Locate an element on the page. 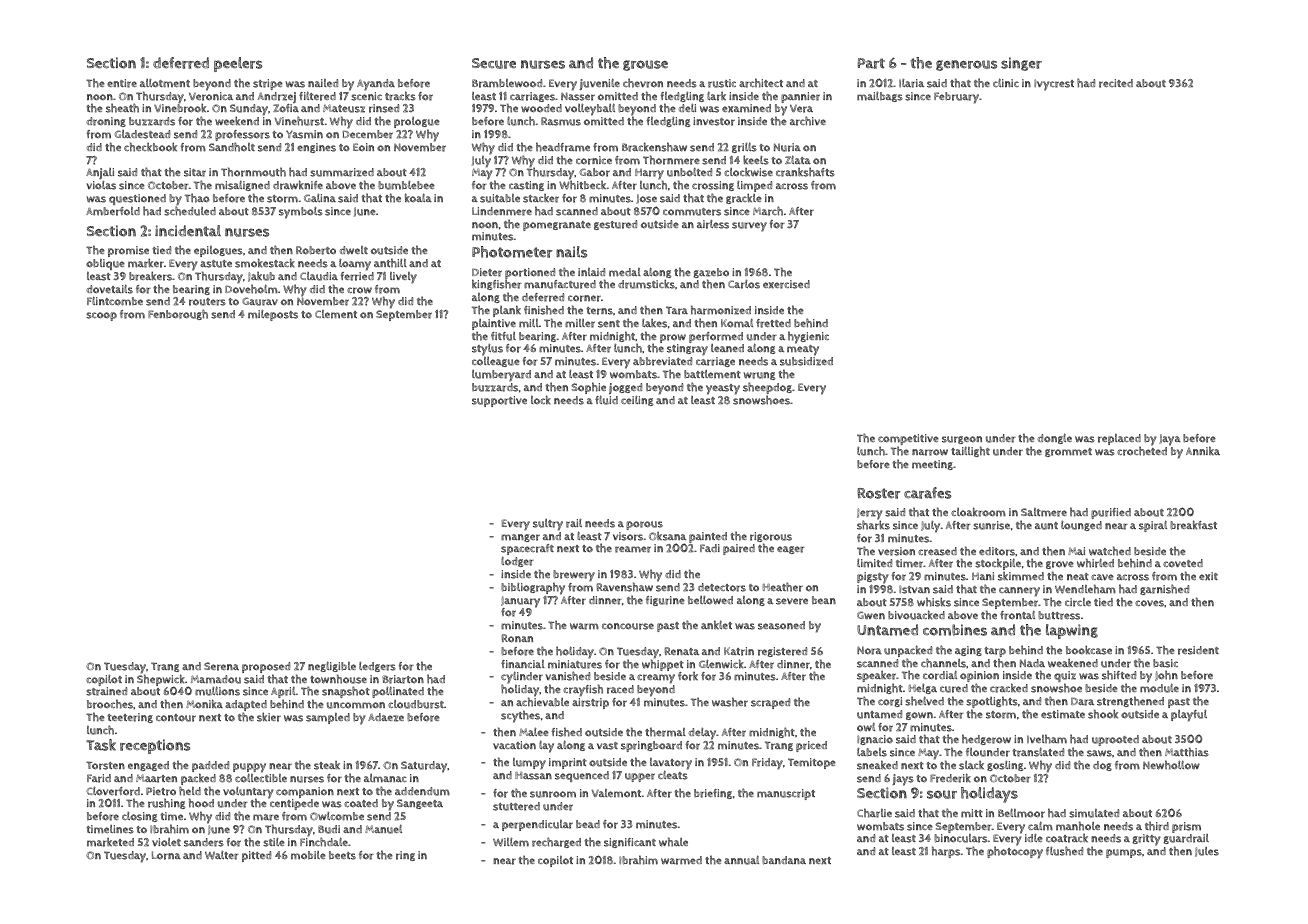 The height and width of the document is (924, 1308). Willem is located at coordinates (511, 842).
